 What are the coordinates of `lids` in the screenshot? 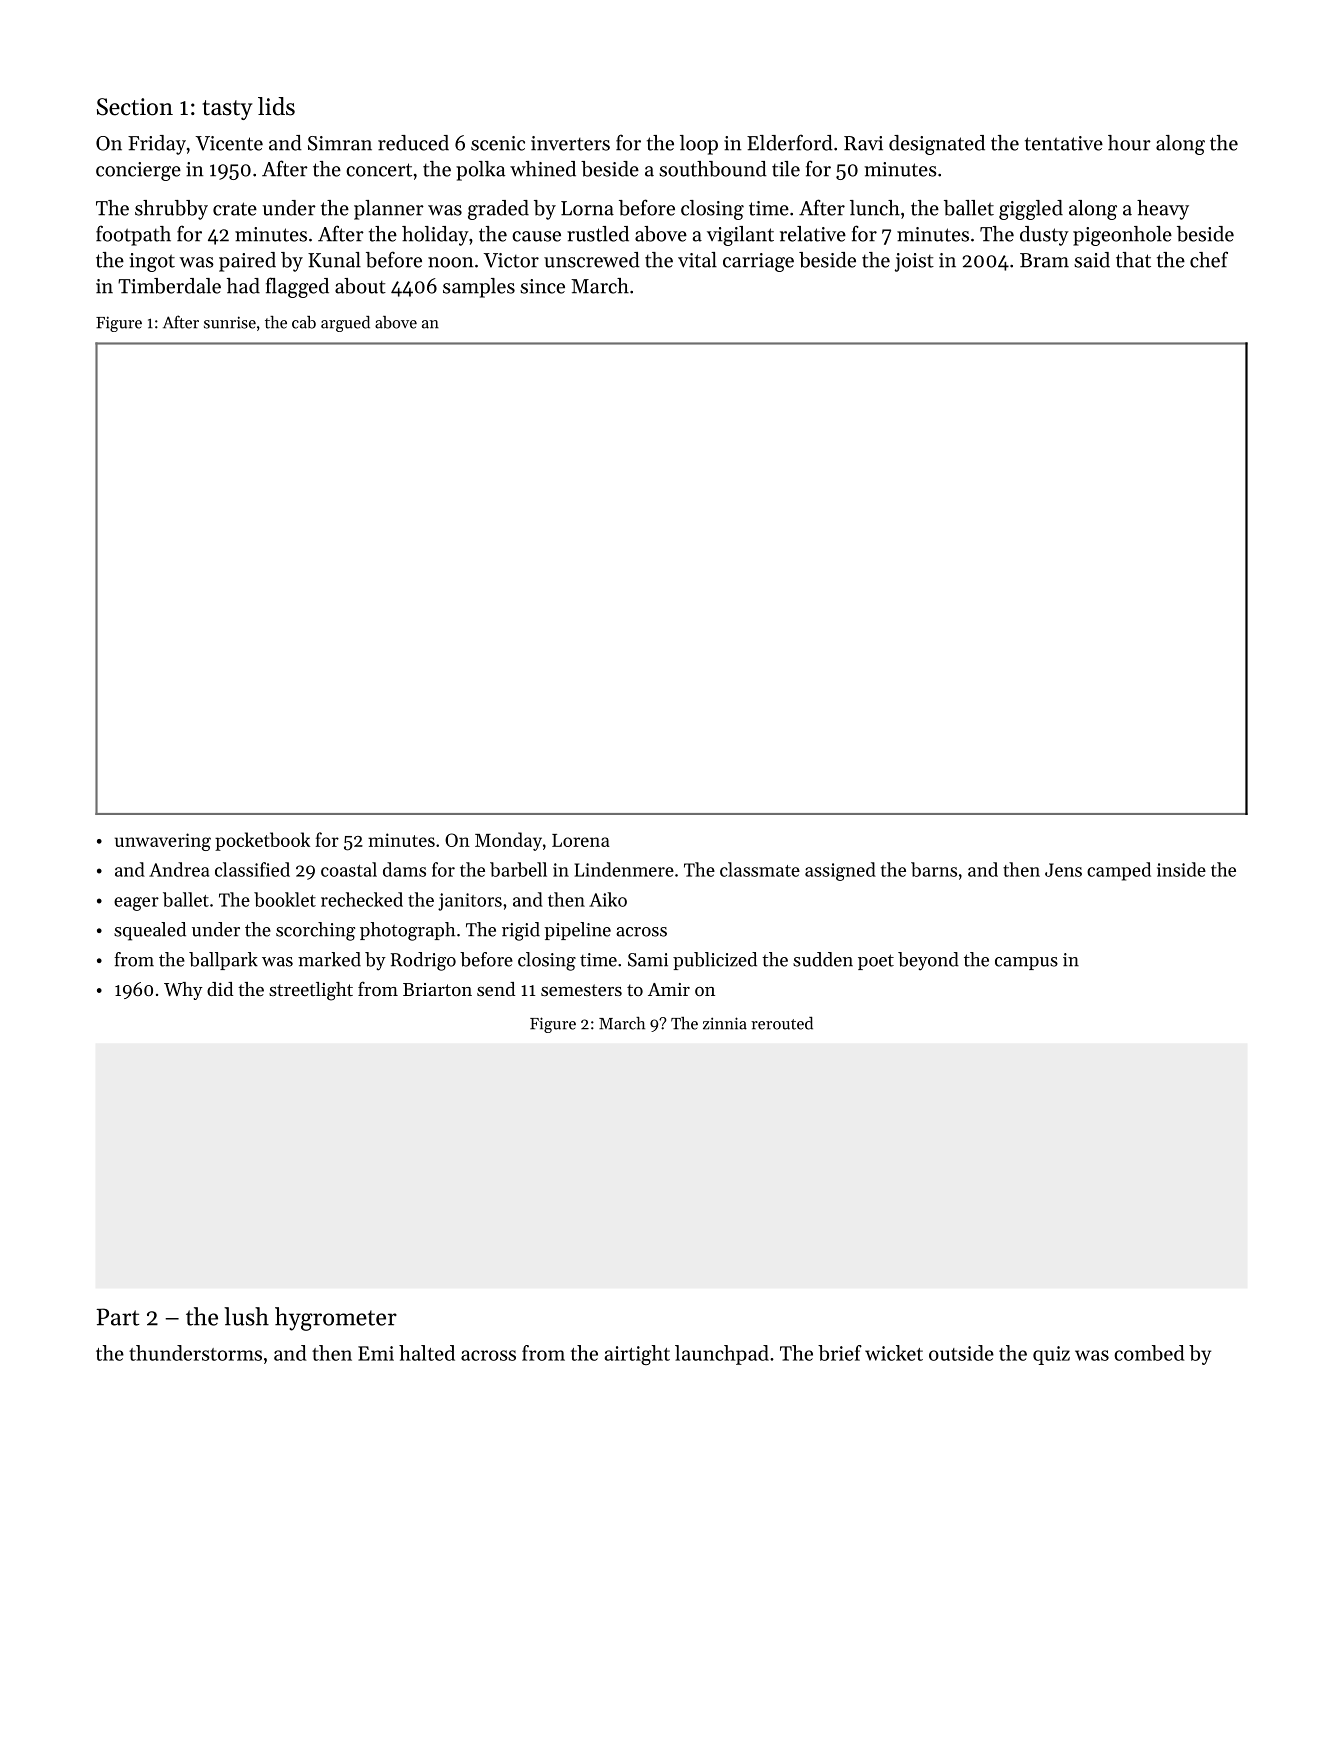 It's located at (276, 106).
